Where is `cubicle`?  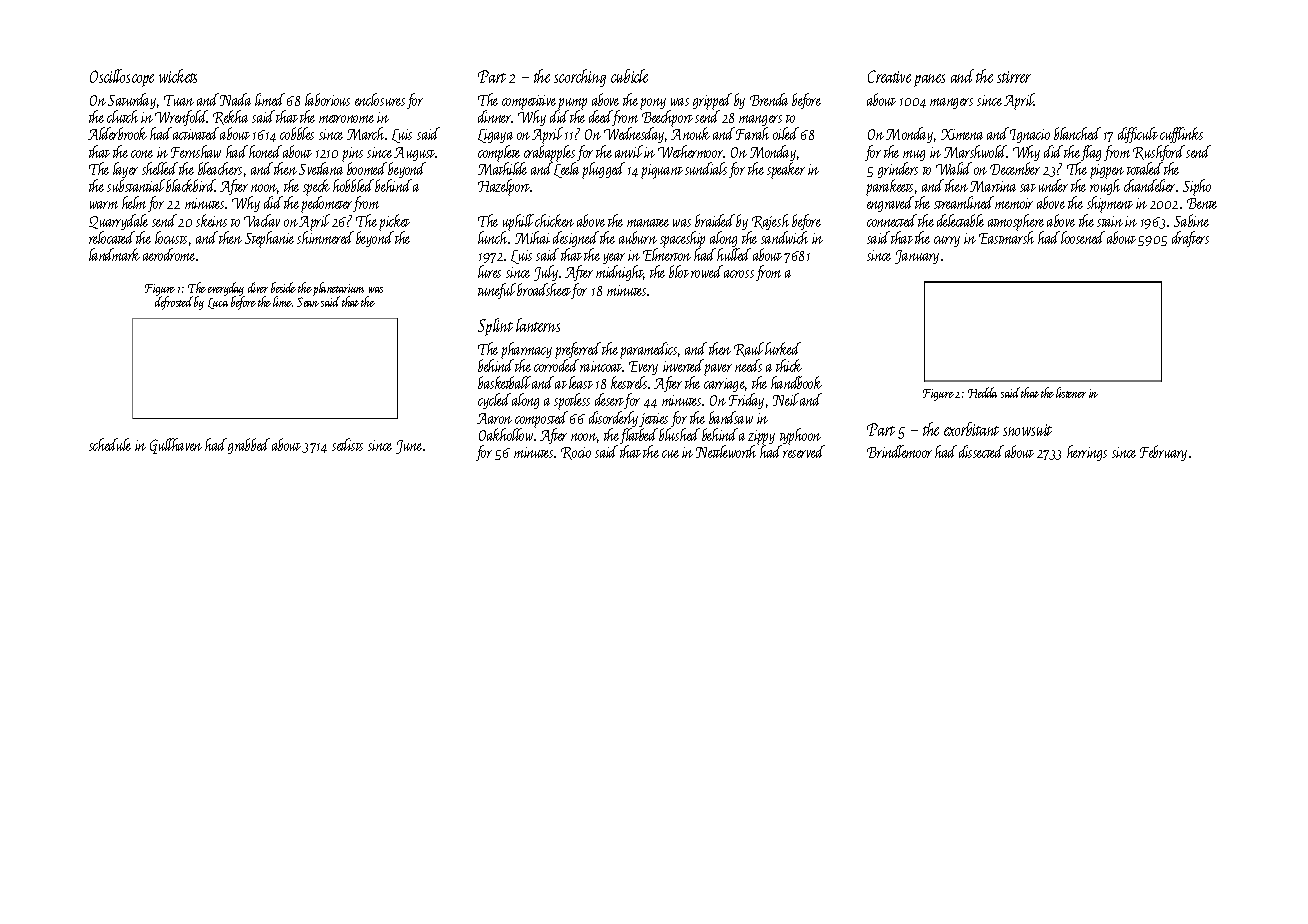 cubicle is located at coordinates (629, 76).
